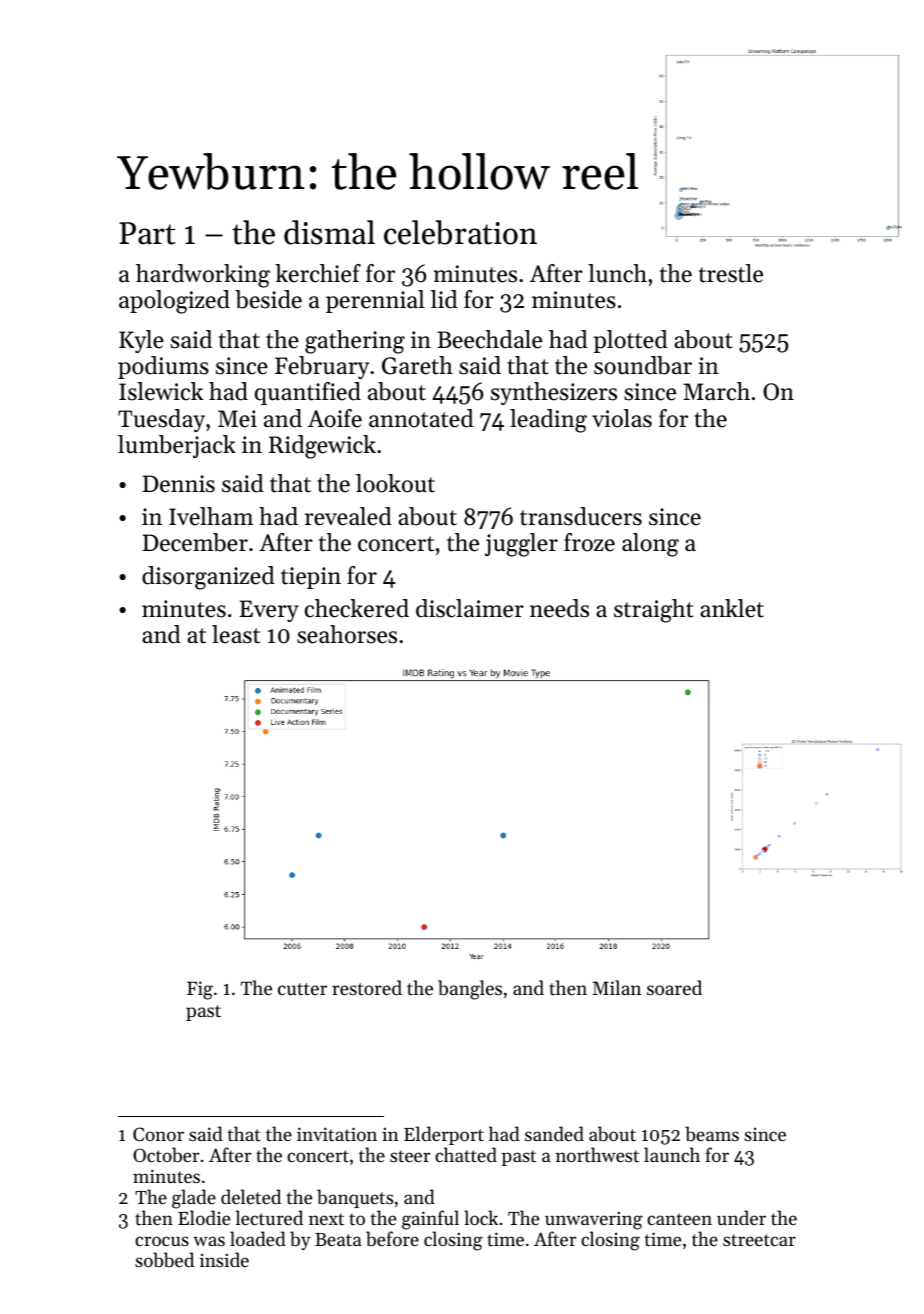 This screenshot has width=924, height=1314. Describe the element at coordinates (347, 634) in the screenshot. I see `seahorses` at that location.
